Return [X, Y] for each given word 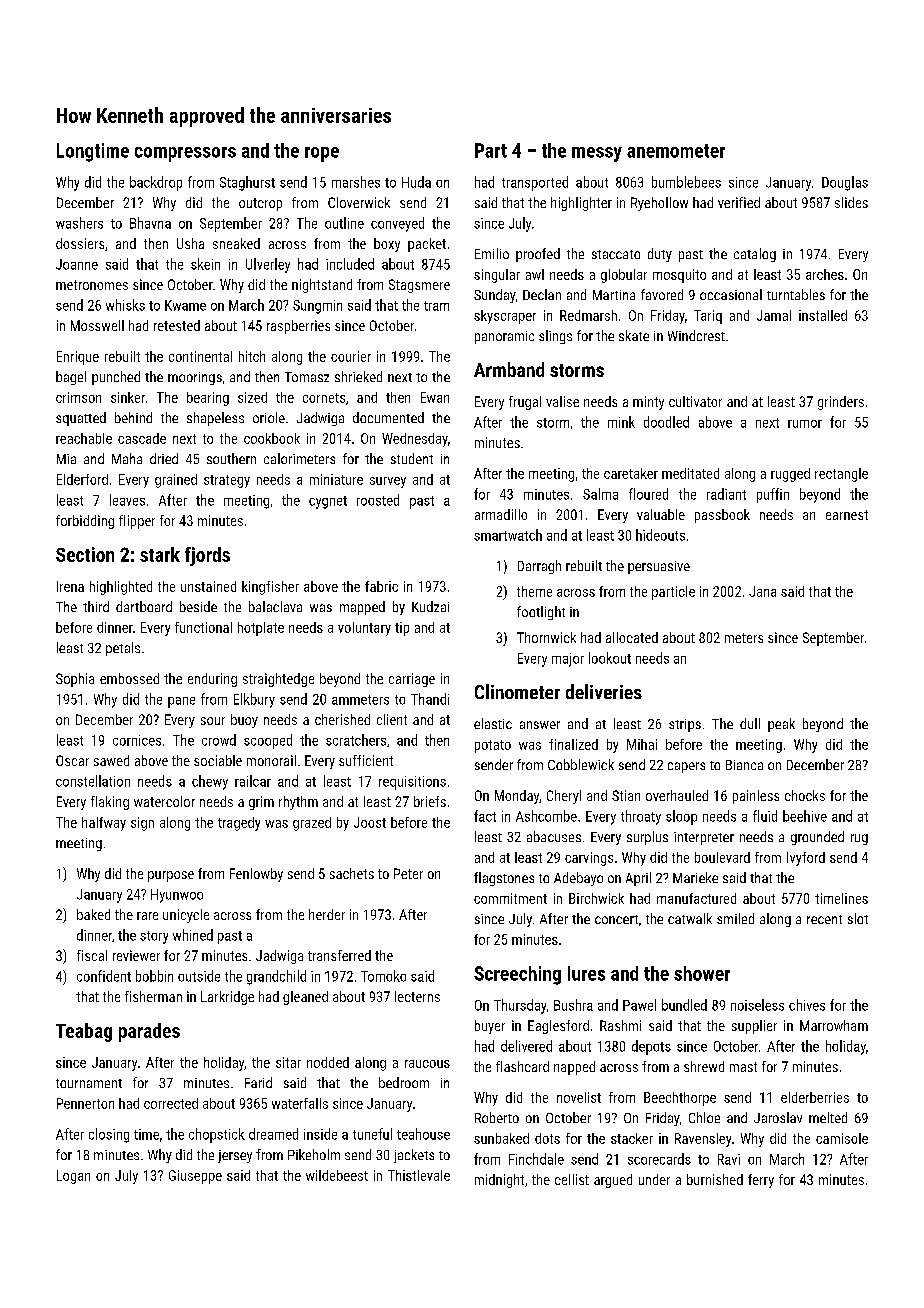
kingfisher [270, 588]
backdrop [156, 183]
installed [823, 315]
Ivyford [806, 859]
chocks [805, 795]
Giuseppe [195, 1177]
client [392, 719]
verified [739, 202]
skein [205, 264]
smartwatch [508, 535]
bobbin [154, 976]
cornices [137, 740]
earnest [847, 515]
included [350, 264]
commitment [510, 898]
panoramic [504, 337]
